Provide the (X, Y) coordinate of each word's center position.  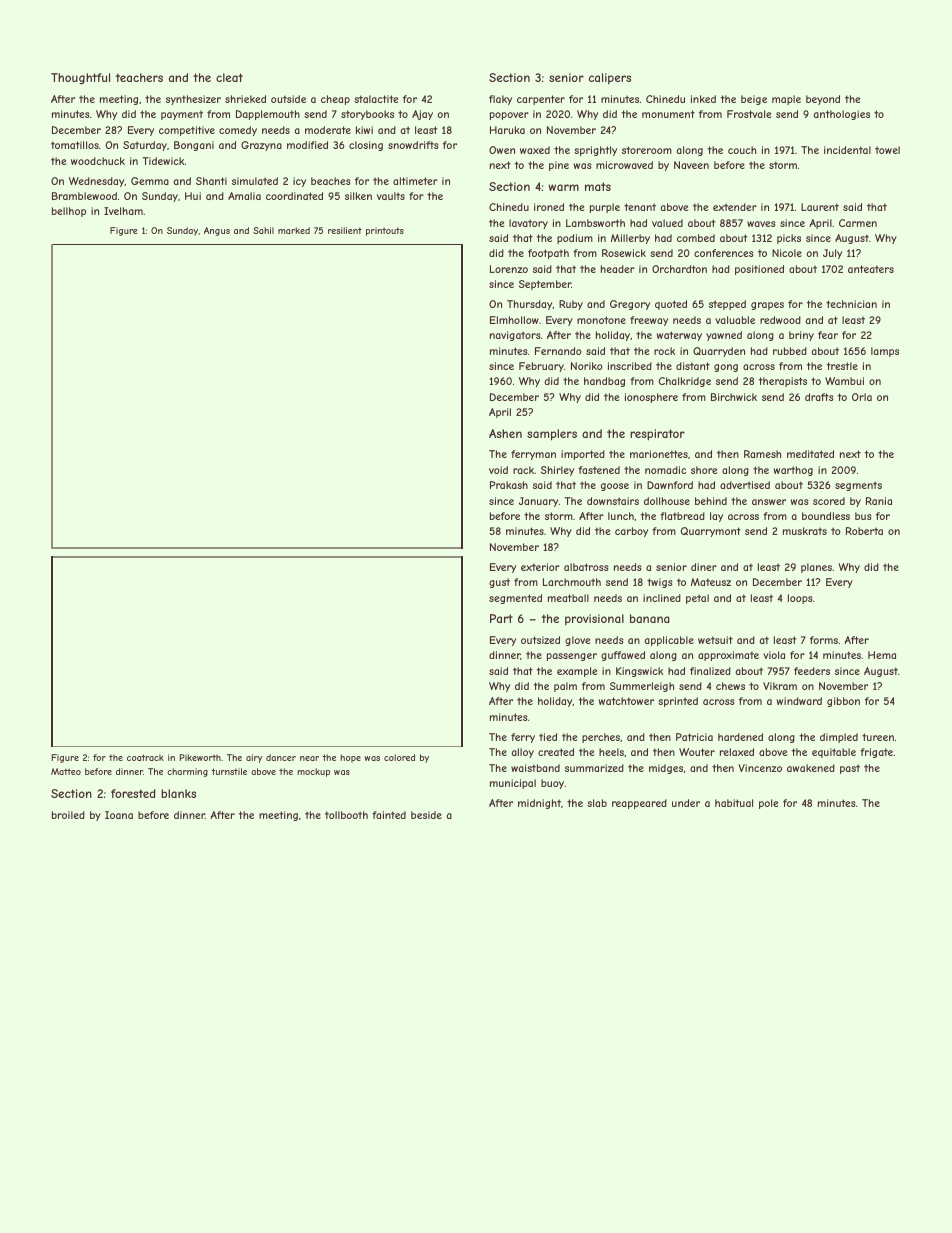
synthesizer (193, 100)
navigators (515, 336)
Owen (502, 150)
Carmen (858, 223)
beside (426, 815)
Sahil (263, 230)
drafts (819, 397)
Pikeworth (200, 757)
